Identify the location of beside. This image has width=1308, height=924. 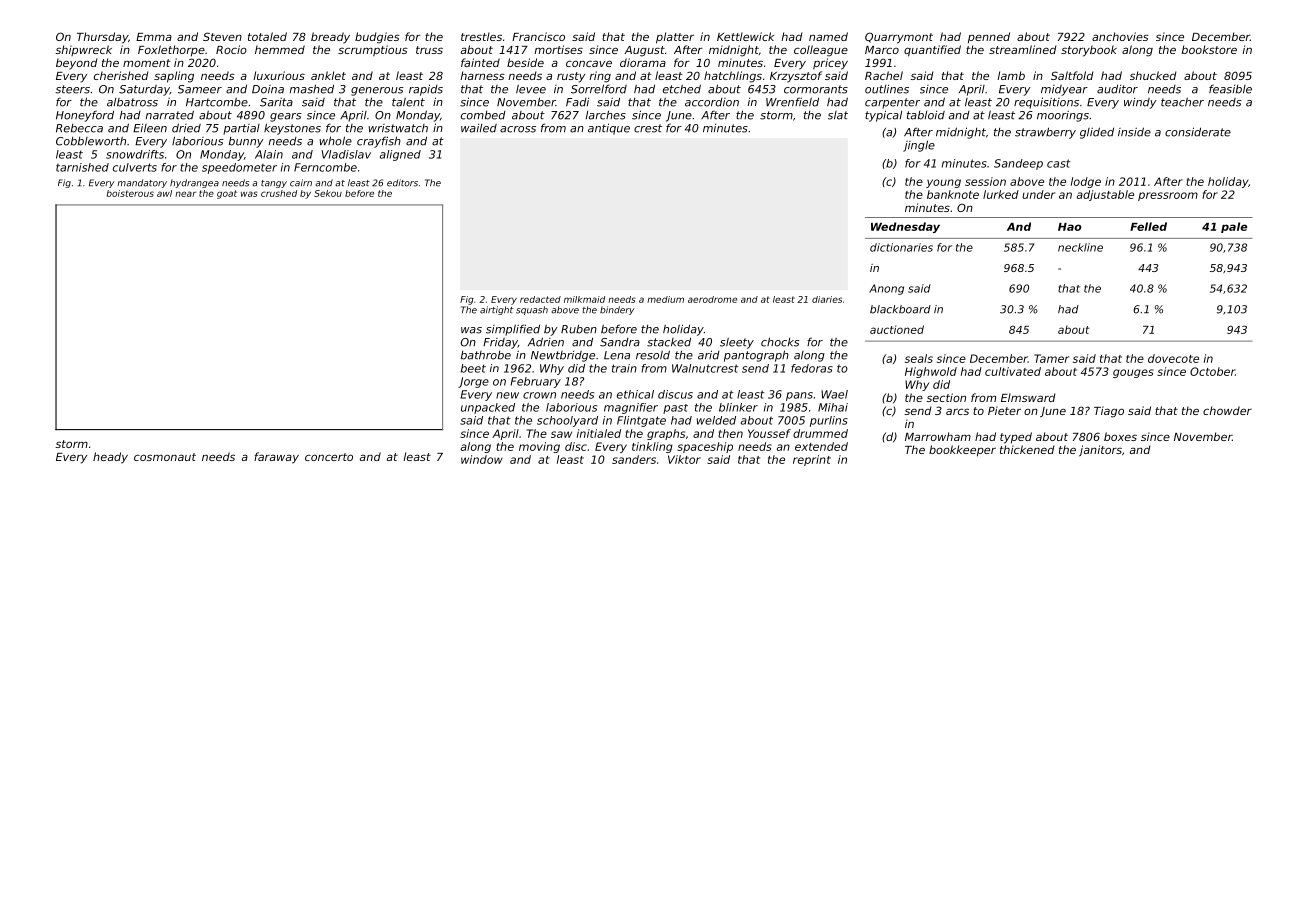
(525, 62).
